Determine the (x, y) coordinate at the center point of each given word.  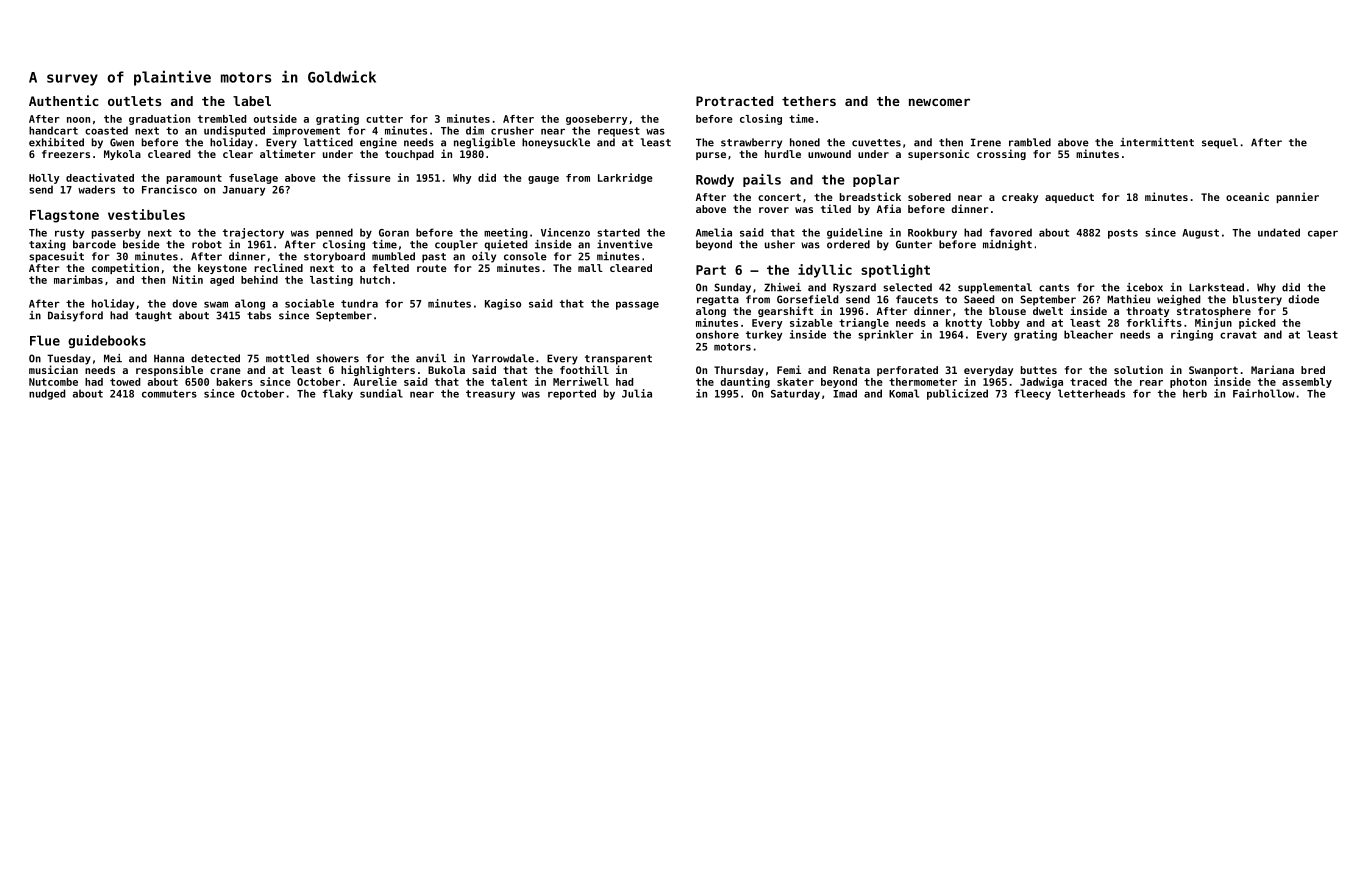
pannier (1298, 197)
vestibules (146, 214)
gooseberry (597, 120)
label (252, 101)
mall (590, 268)
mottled (287, 358)
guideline (855, 233)
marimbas (78, 279)
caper (1323, 234)
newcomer (939, 102)
